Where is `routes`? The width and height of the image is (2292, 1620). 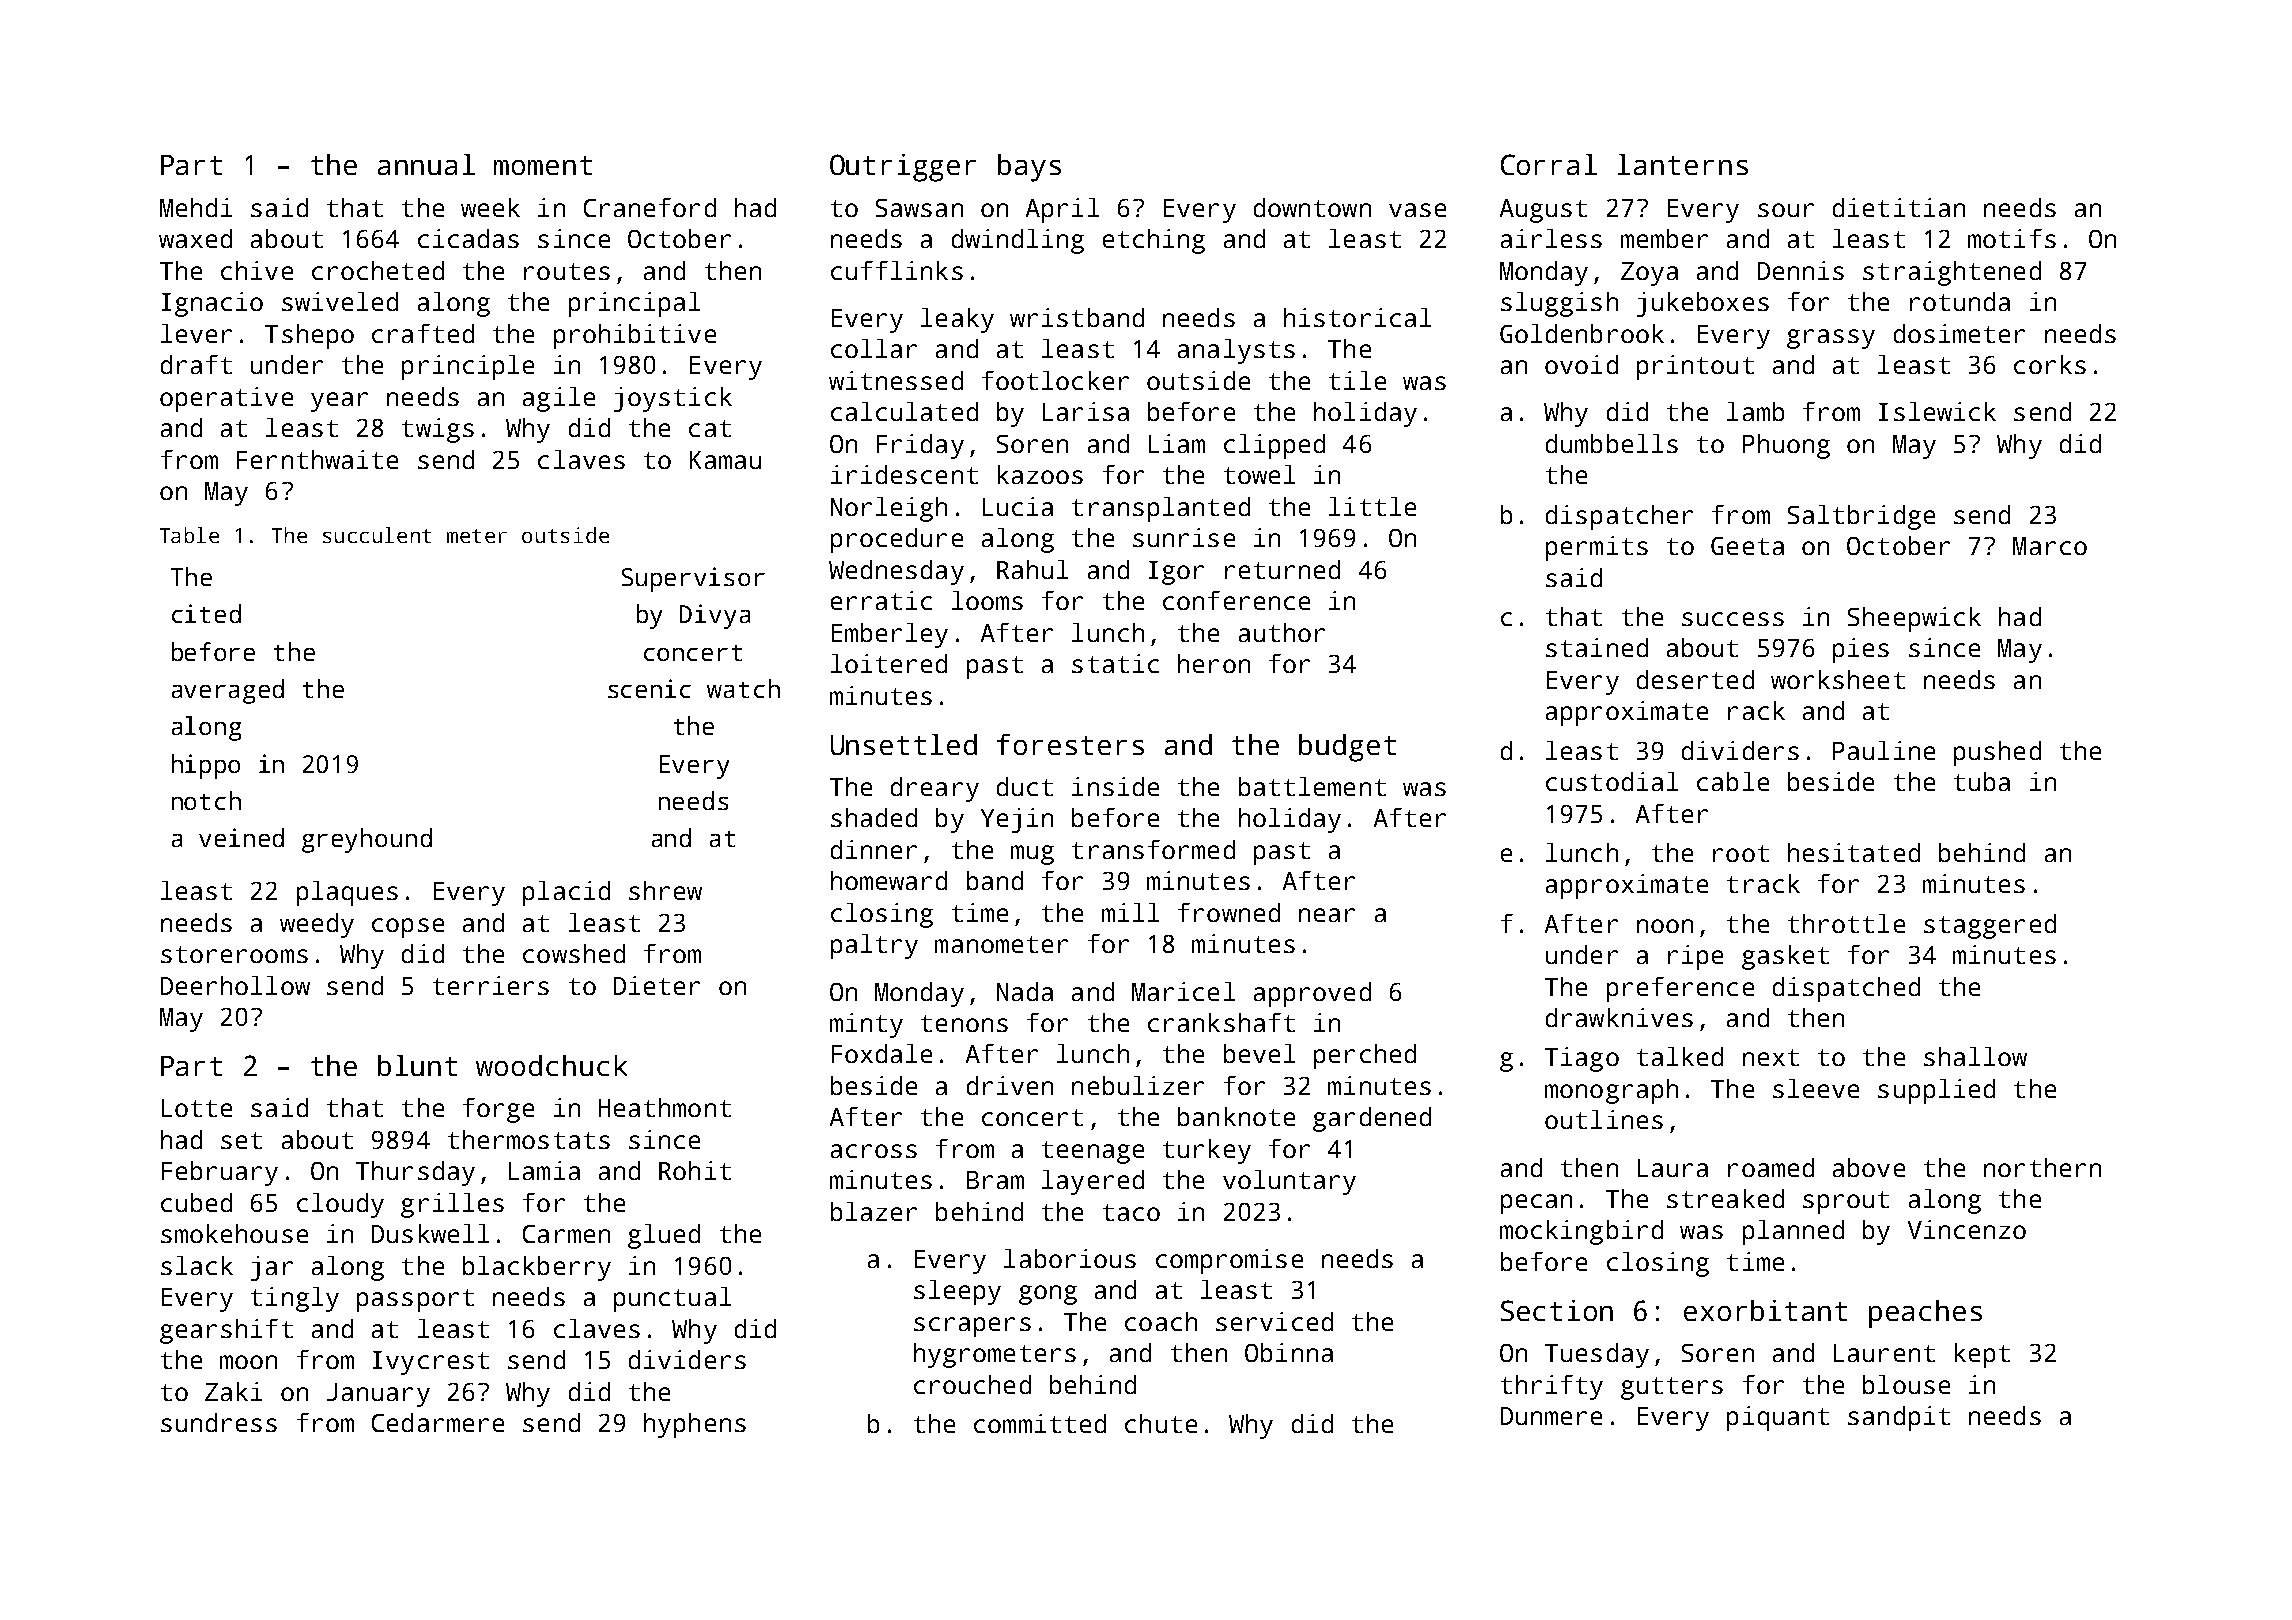 routes is located at coordinates (567, 271).
